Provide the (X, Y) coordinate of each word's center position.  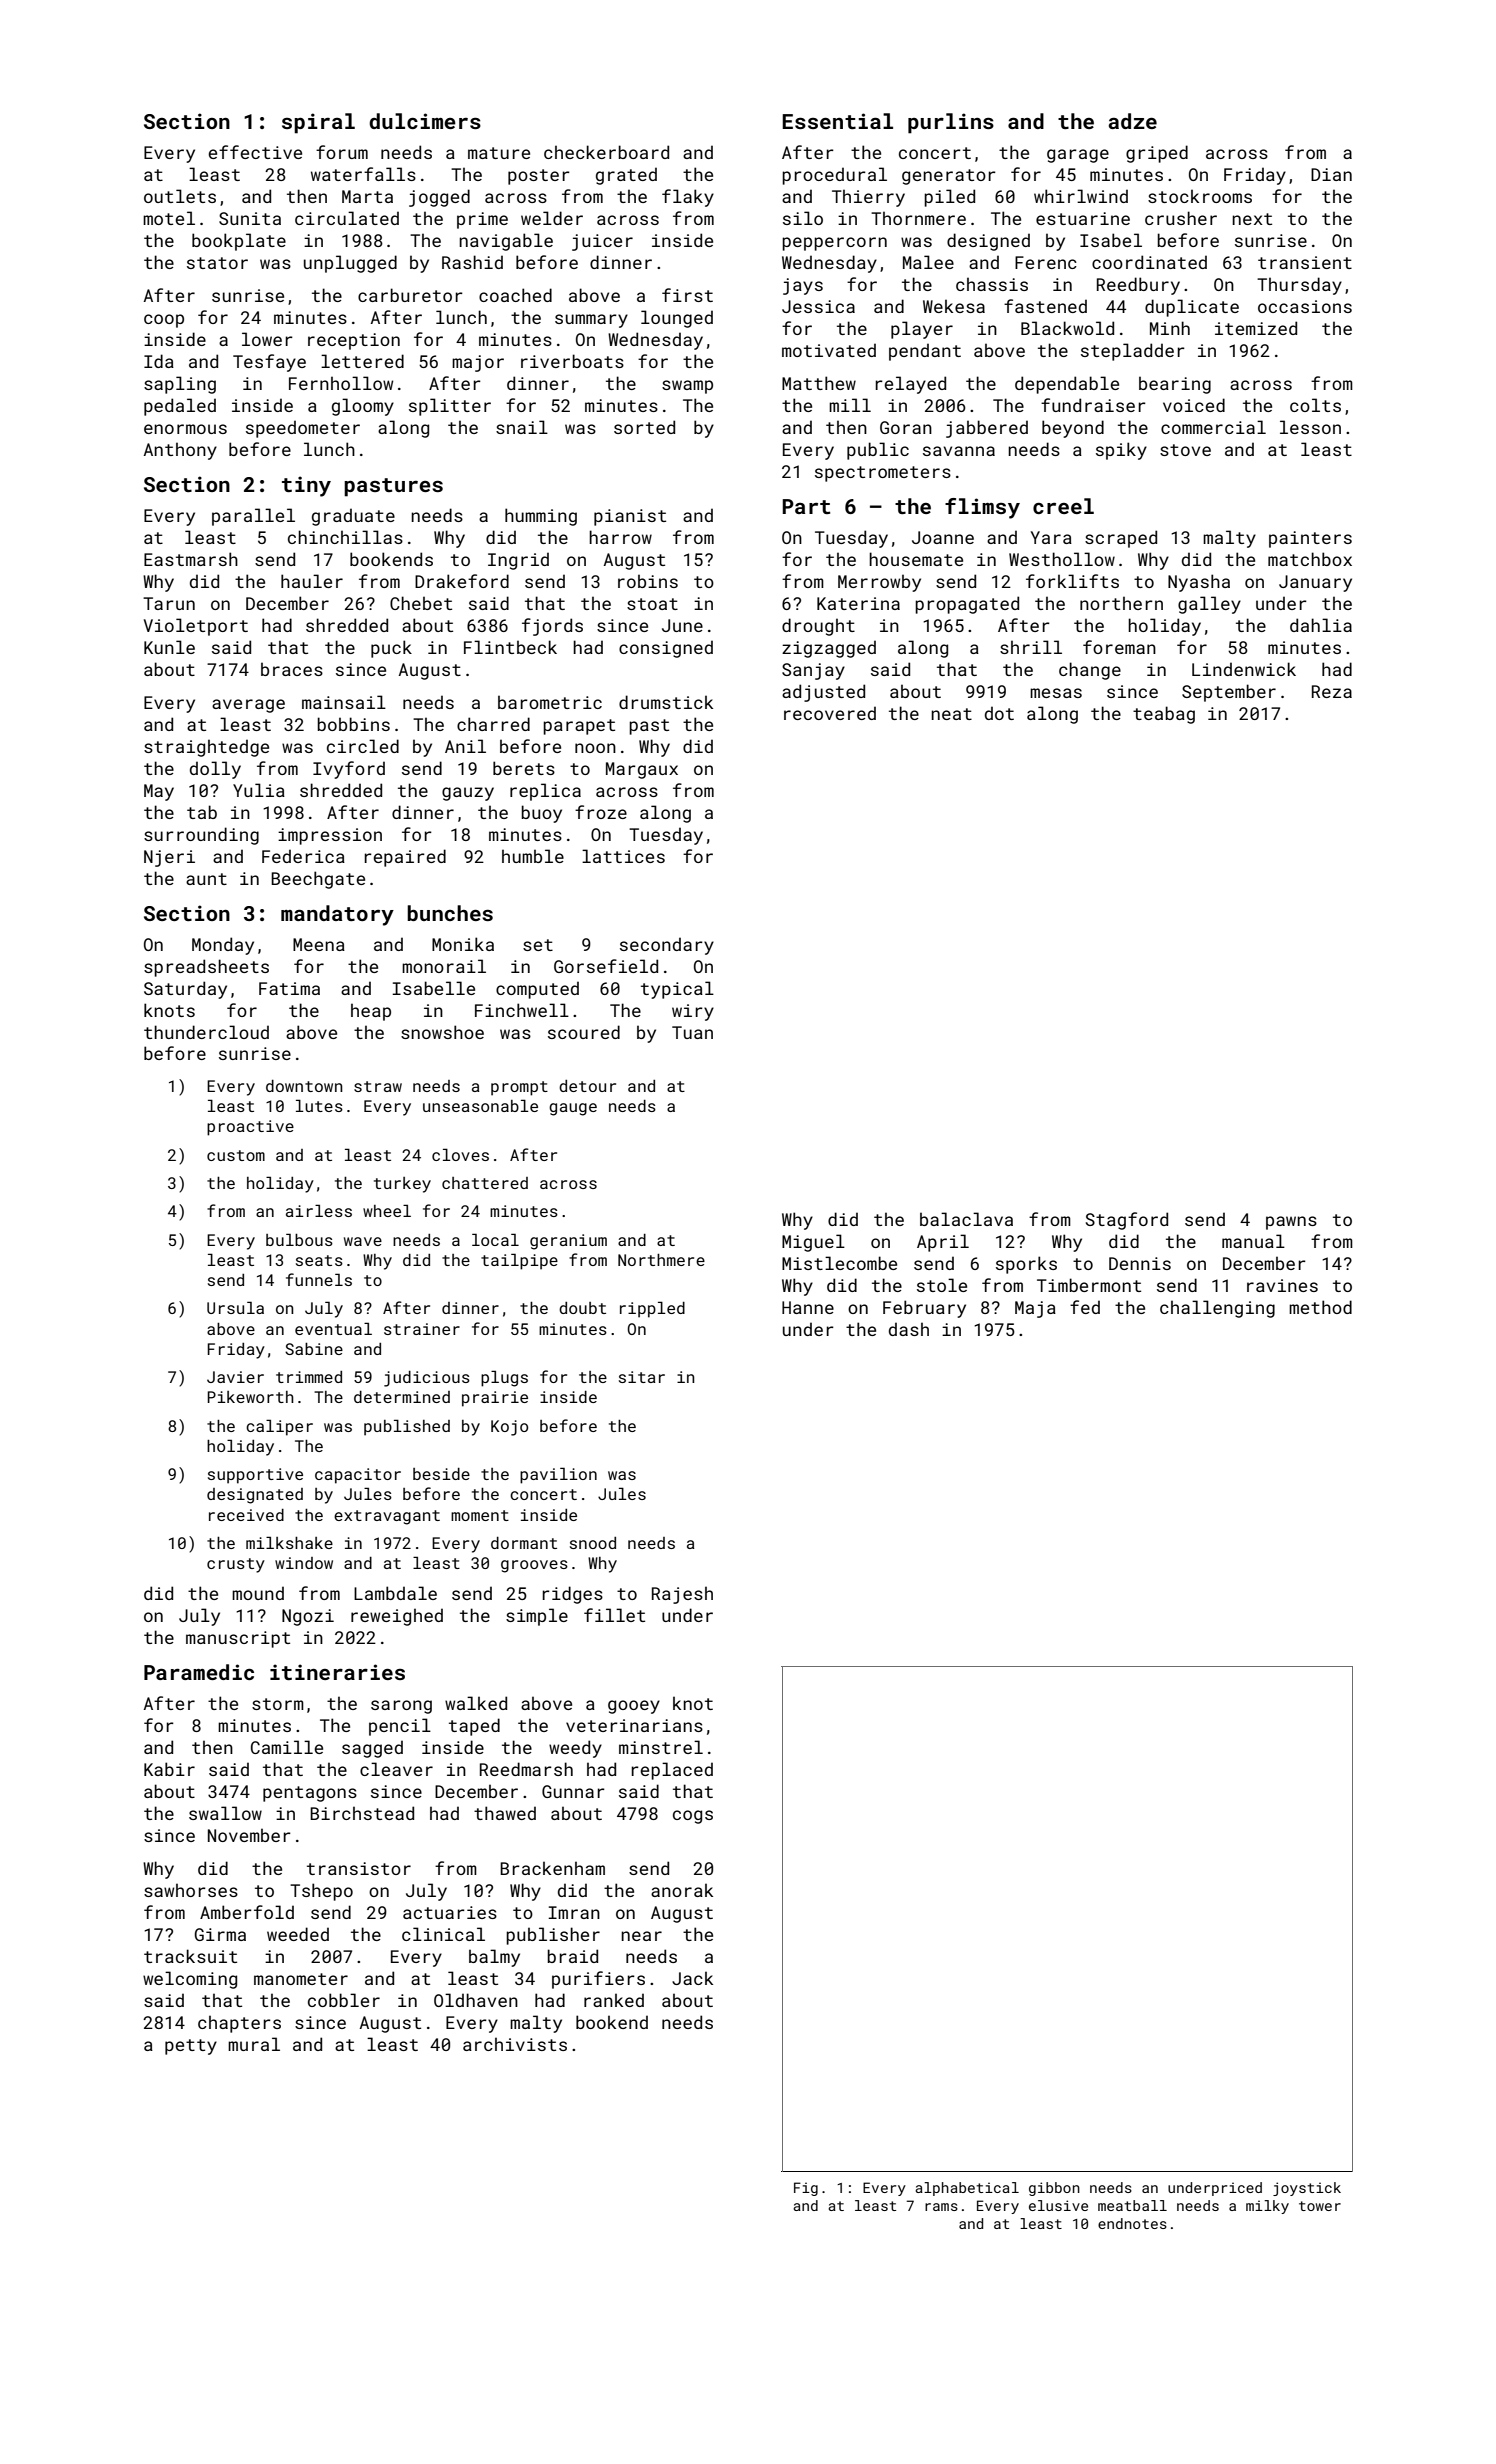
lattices (623, 856)
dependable (1067, 385)
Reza (1332, 691)
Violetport (196, 627)
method (1320, 1307)
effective (255, 152)
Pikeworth (250, 1397)
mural (254, 2044)
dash (909, 1329)
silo (803, 218)
